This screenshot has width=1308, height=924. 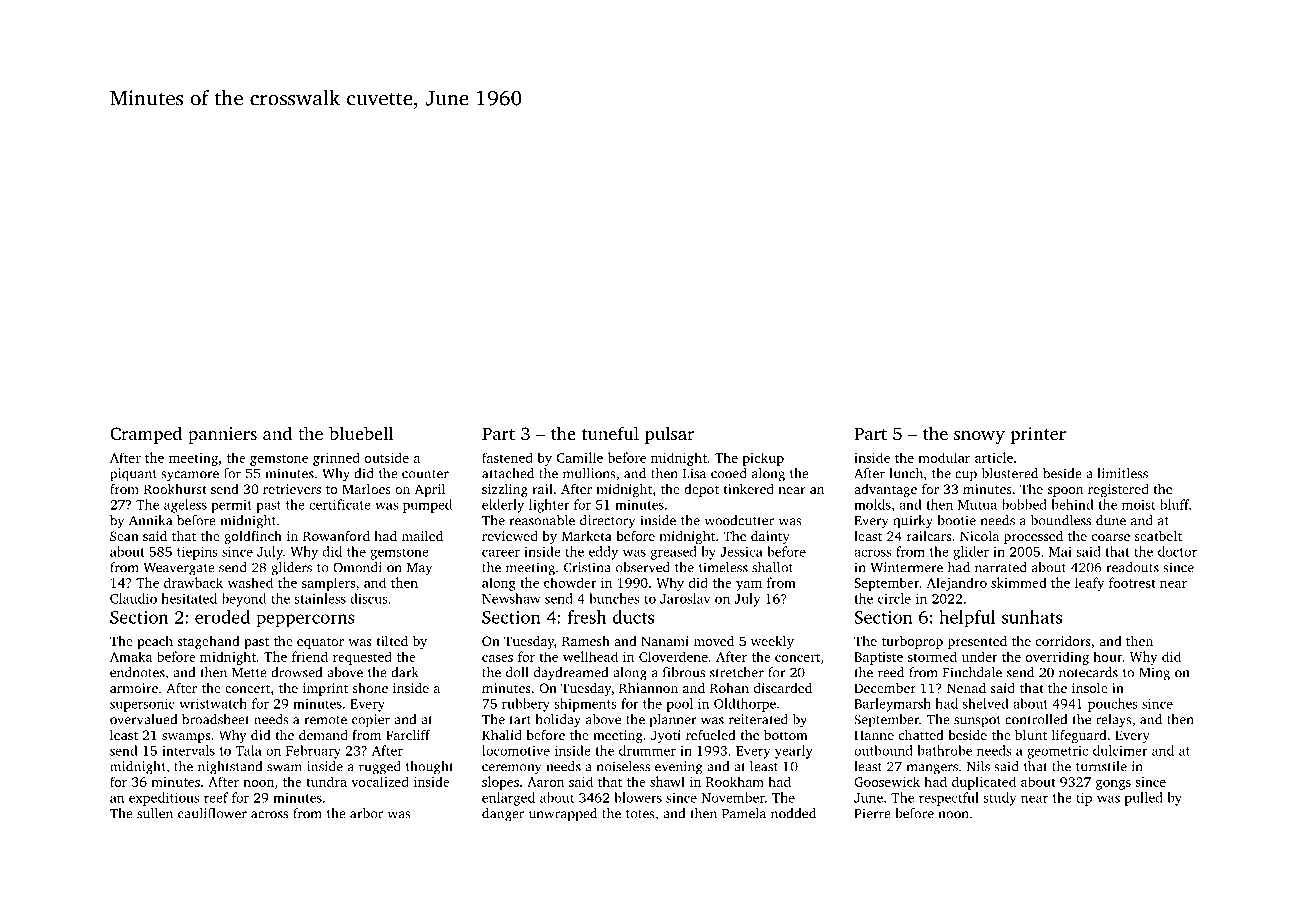 I want to click on weekly, so click(x=772, y=642).
